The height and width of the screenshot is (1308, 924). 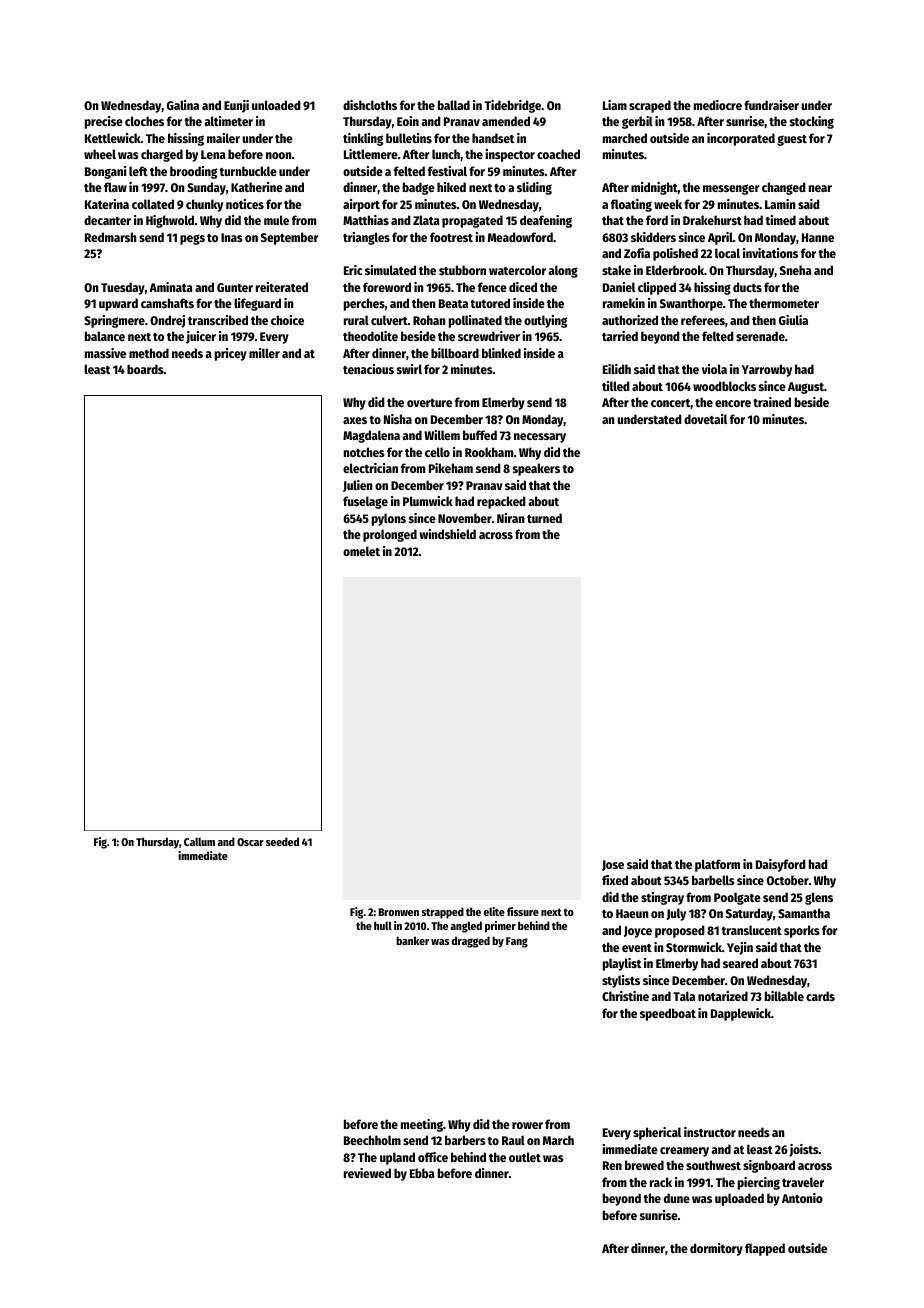 I want to click on windshield, so click(x=447, y=534).
